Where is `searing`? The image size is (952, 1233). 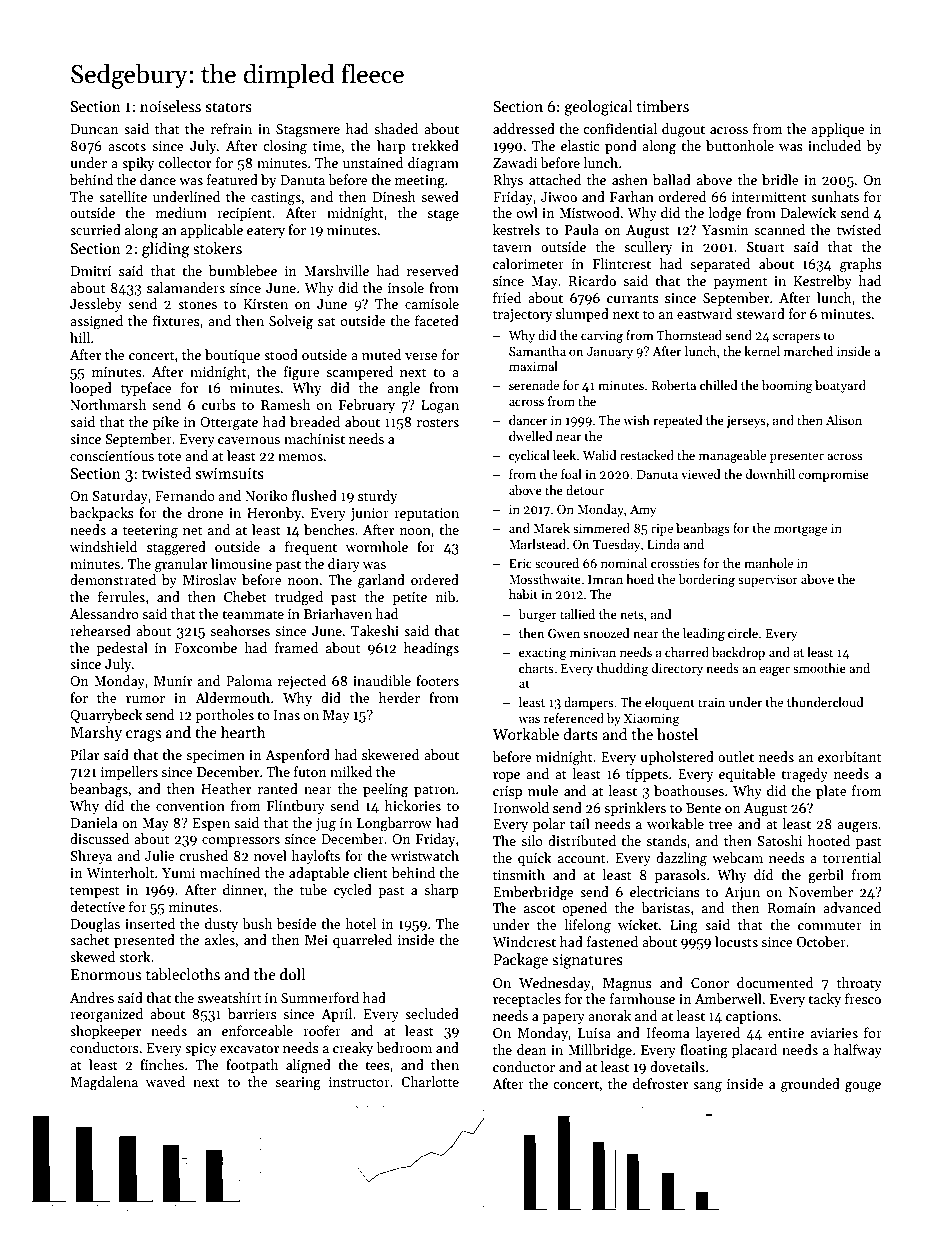
searing is located at coordinates (298, 1084).
